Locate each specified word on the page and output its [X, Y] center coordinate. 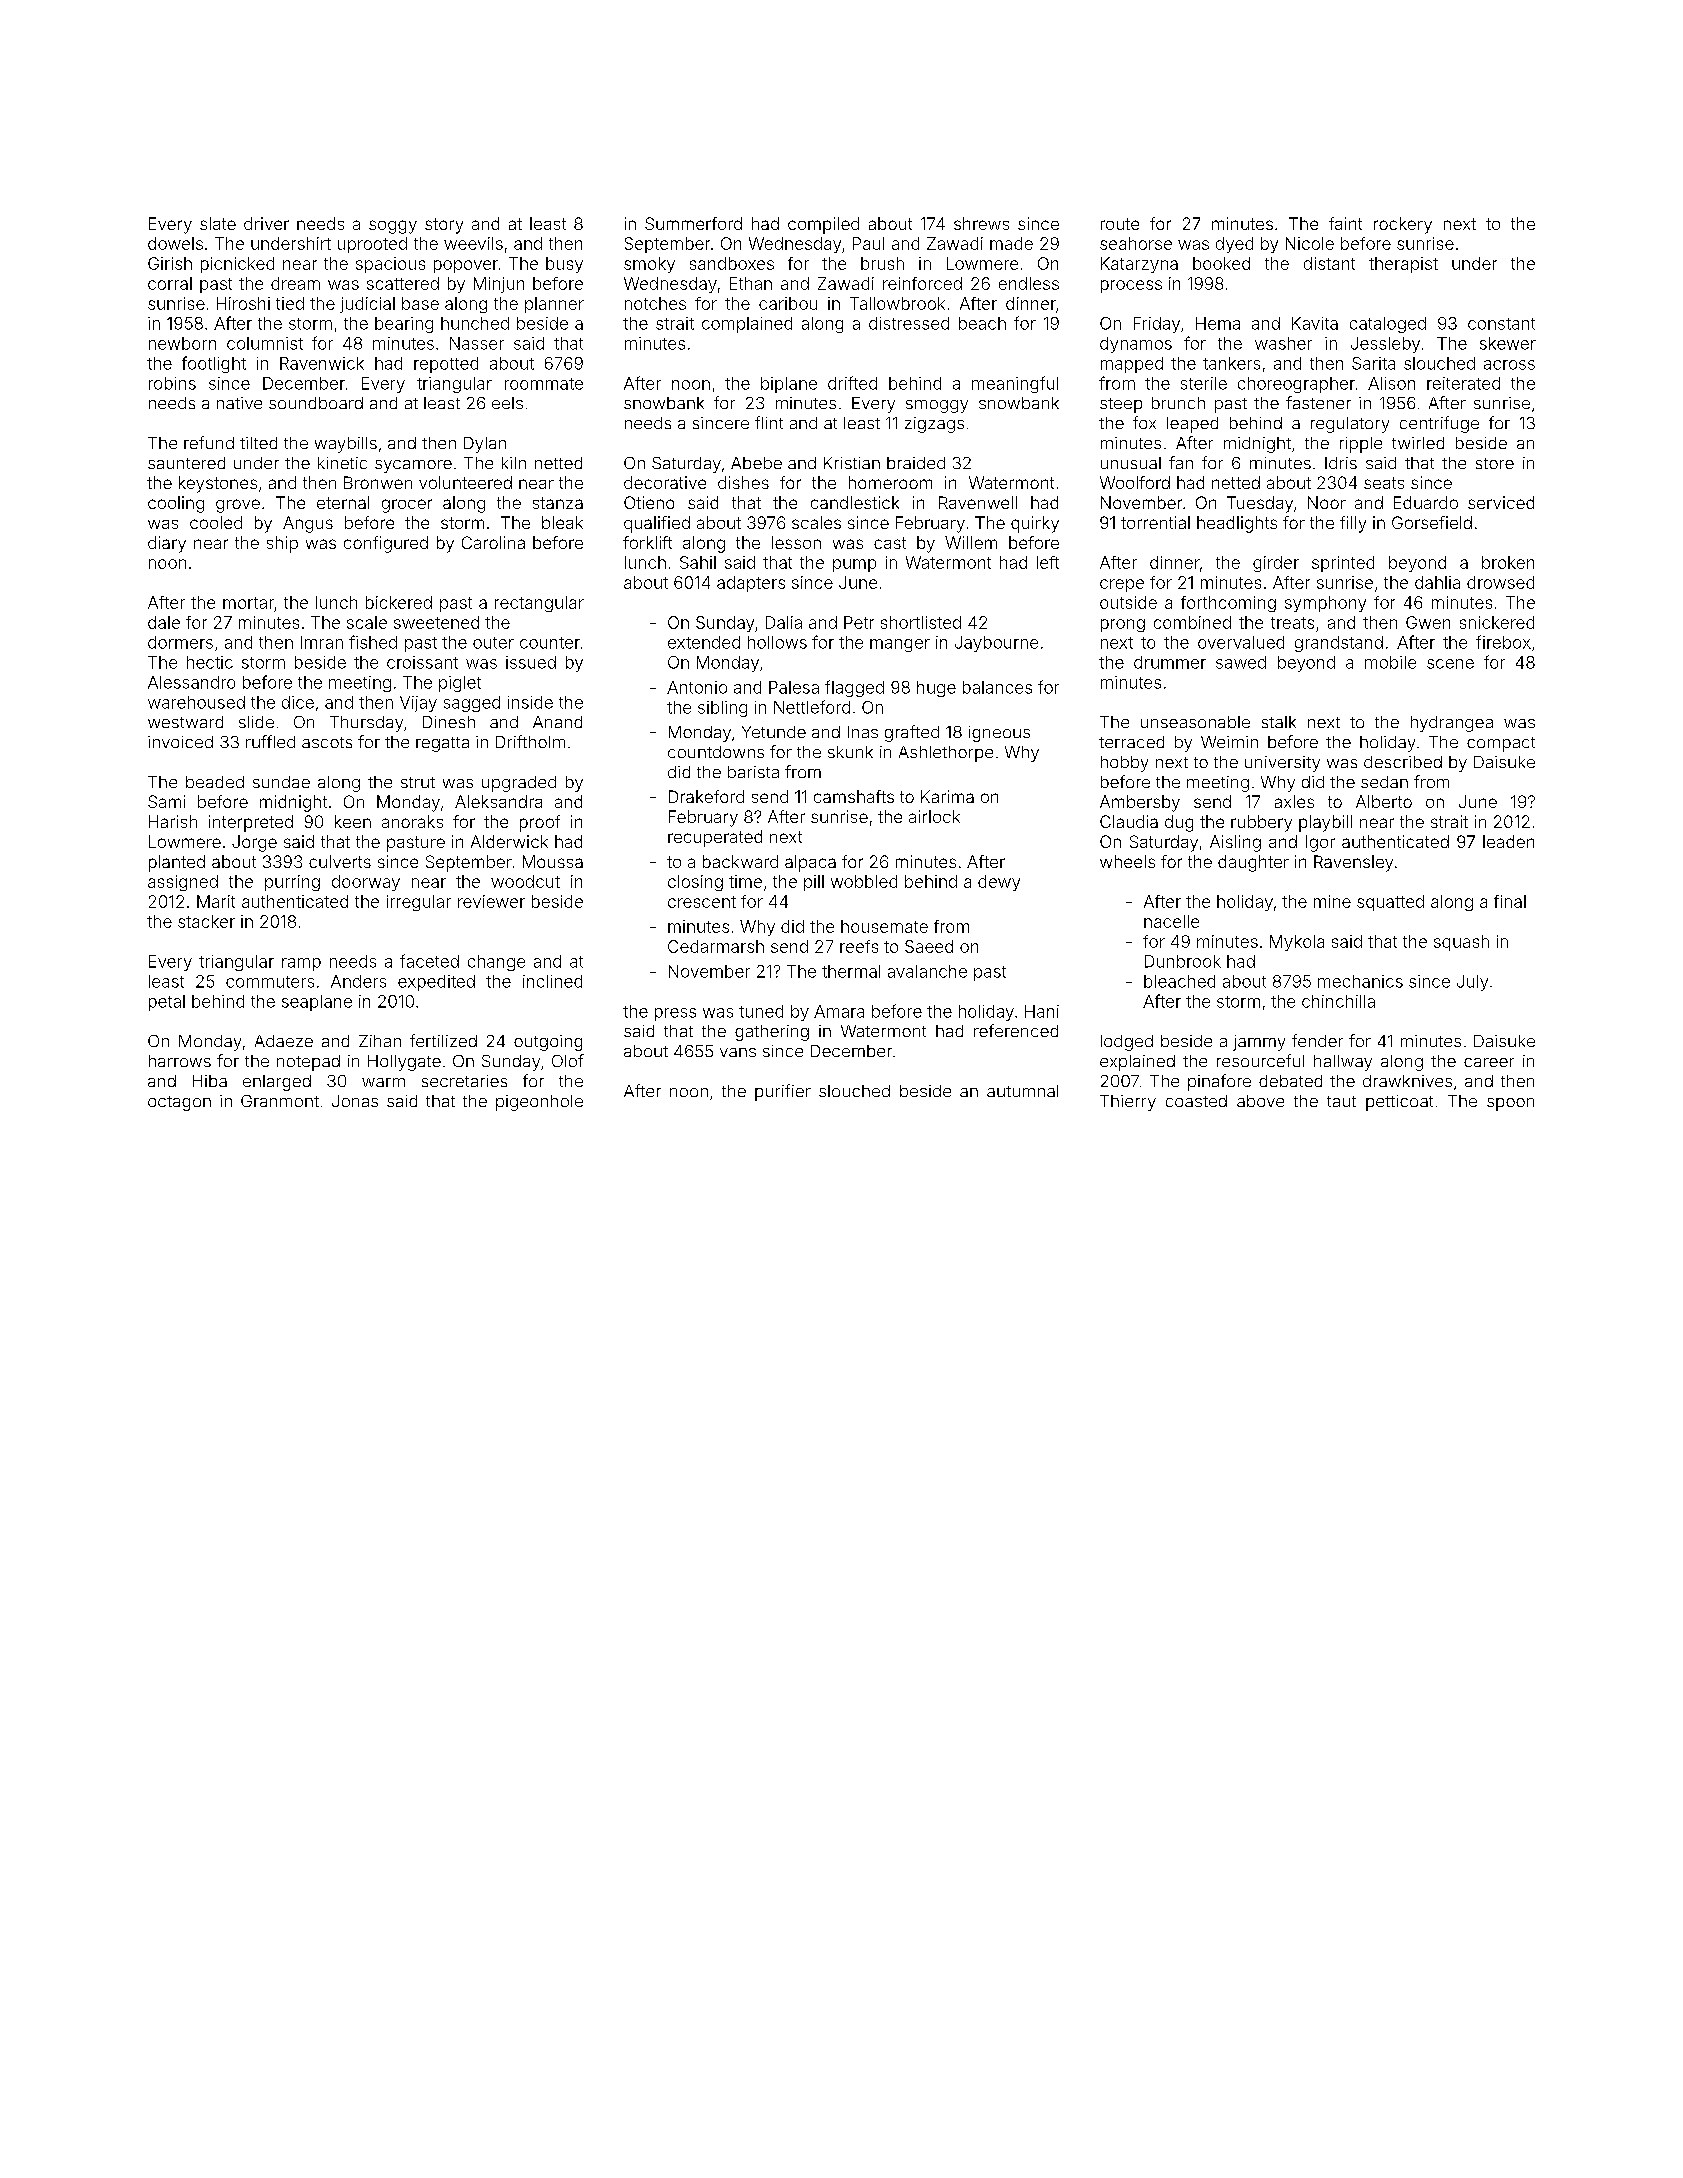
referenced [1016, 1030]
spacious [390, 265]
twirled [1418, 443]
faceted [429, 961]
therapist [1403, 265]
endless [1029, 283]
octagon [179, 1103]
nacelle [1171, 921]
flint [769, 422]
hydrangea [1452, 724]
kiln [514, 463]
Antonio [697, 687]
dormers [180, 642]
